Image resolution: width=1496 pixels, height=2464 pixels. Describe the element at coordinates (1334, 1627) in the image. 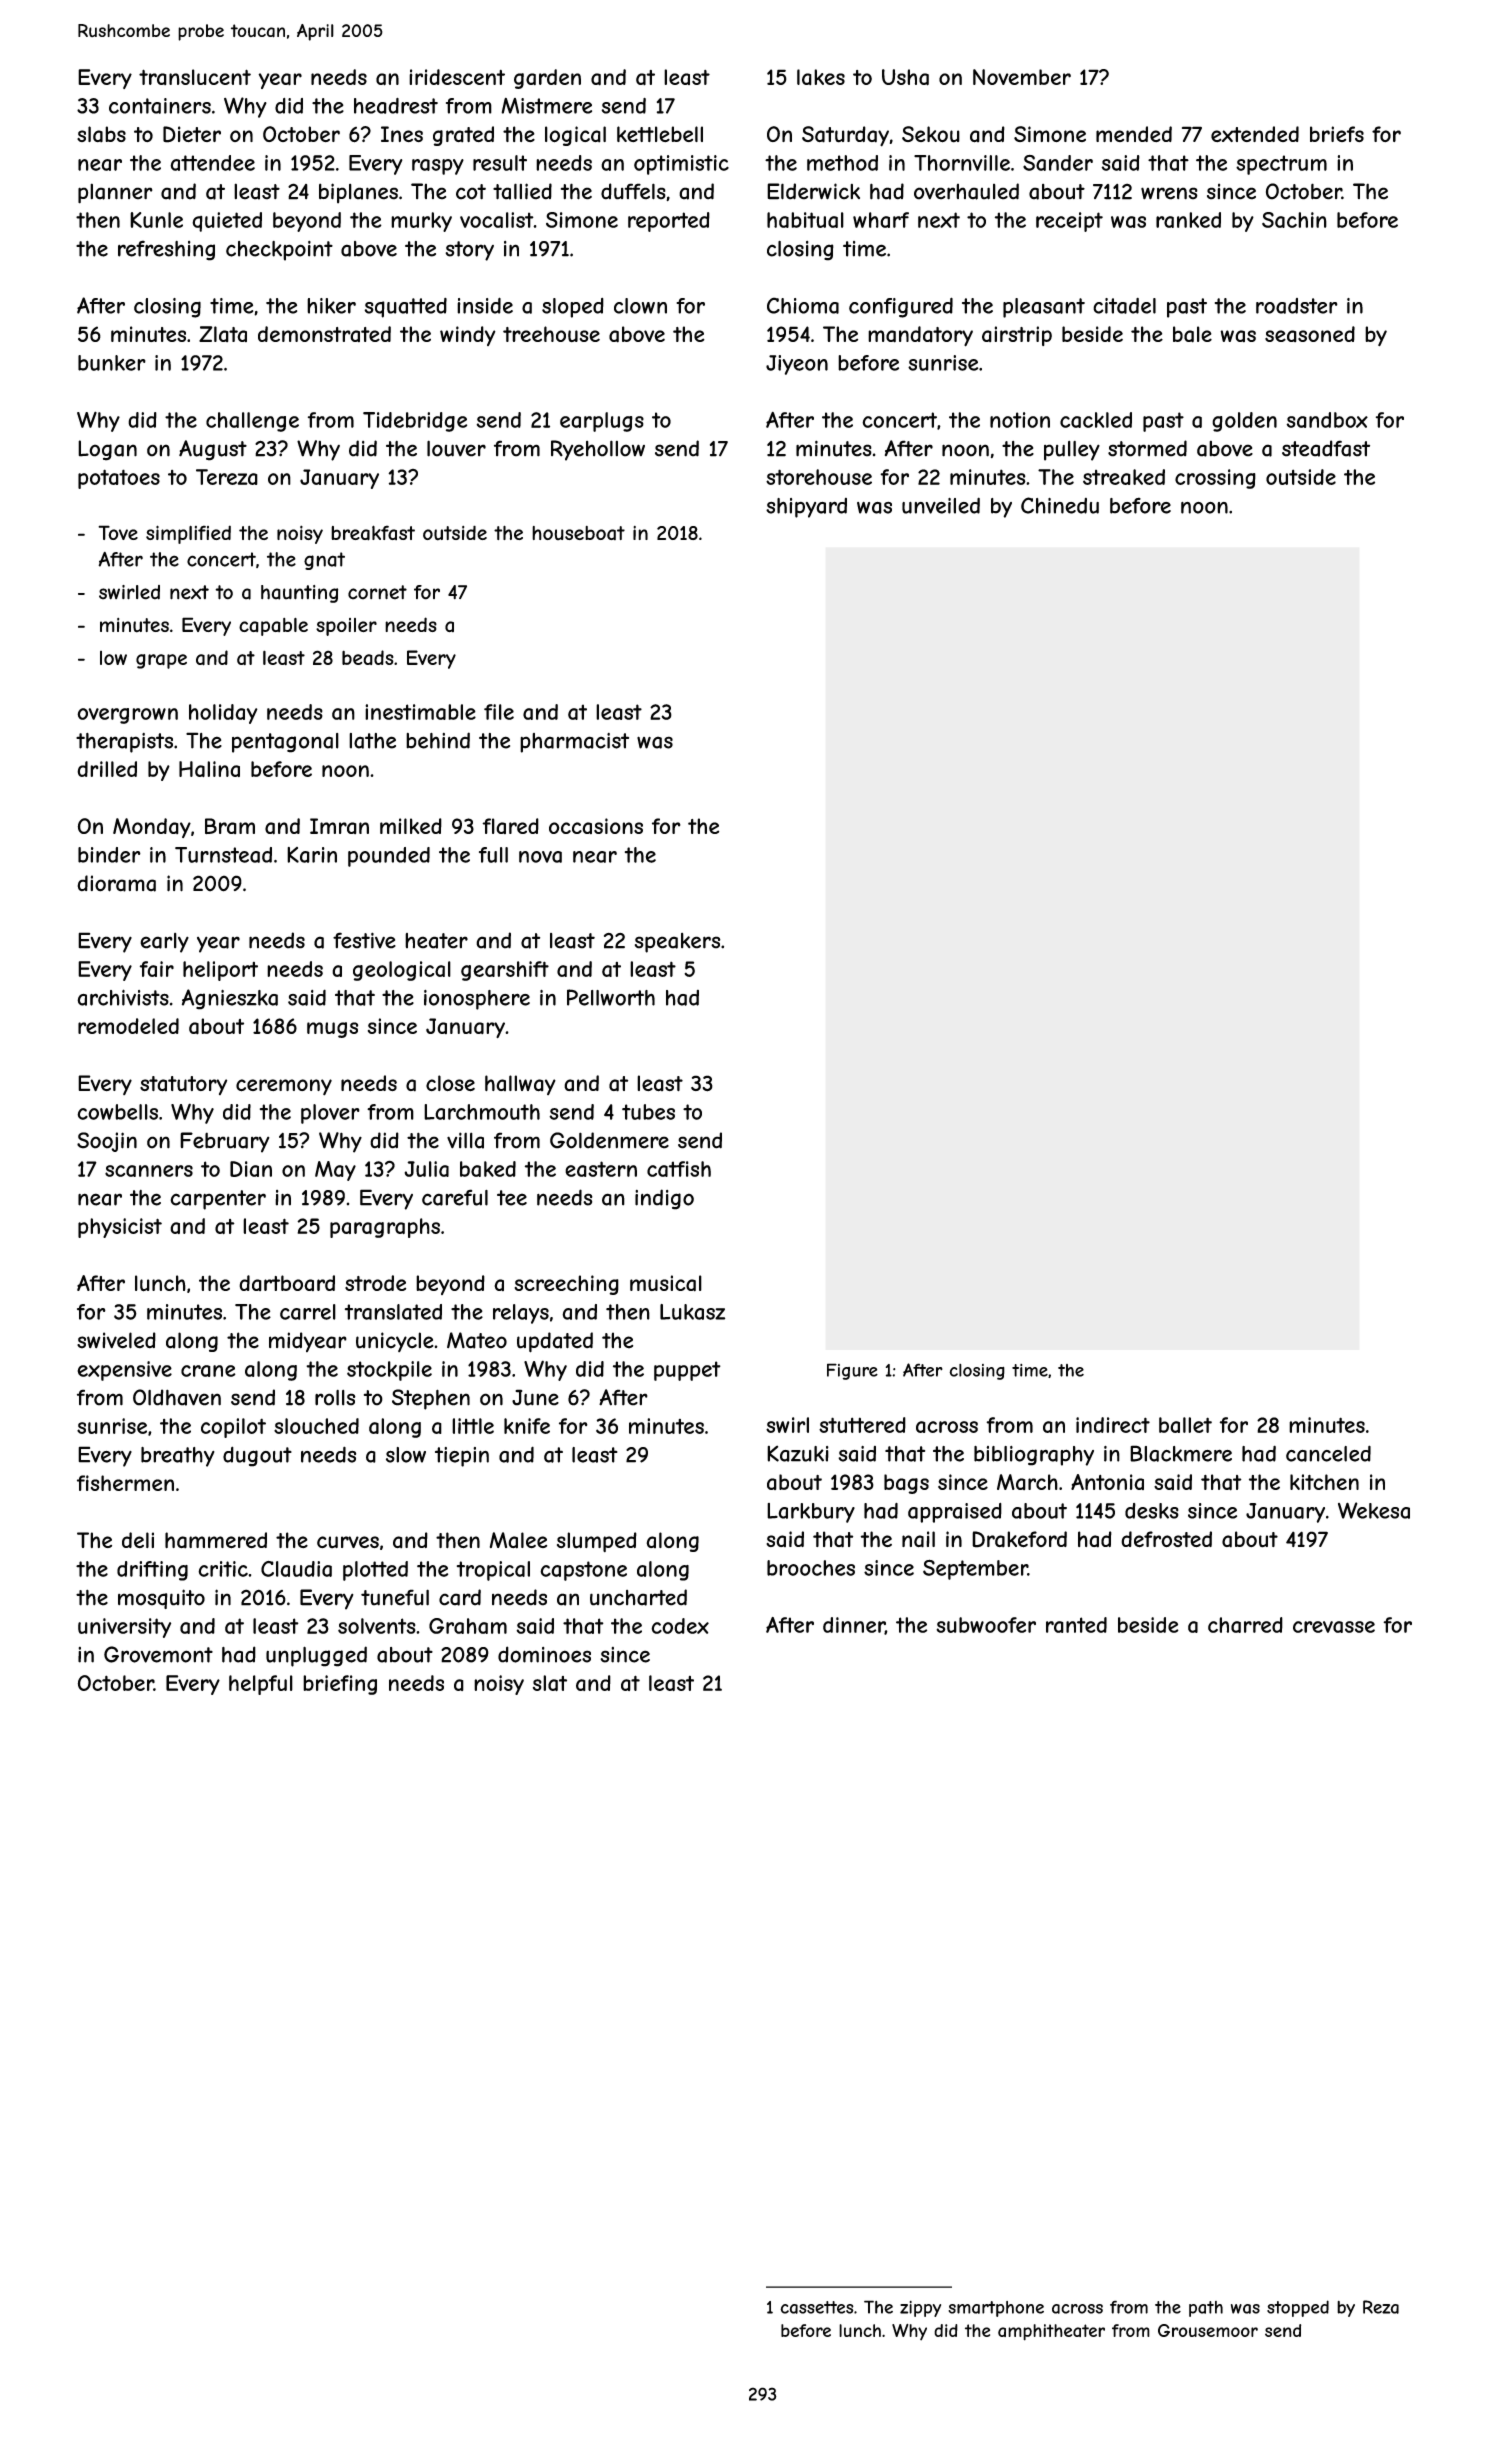

I see `crevasse` at that location.
